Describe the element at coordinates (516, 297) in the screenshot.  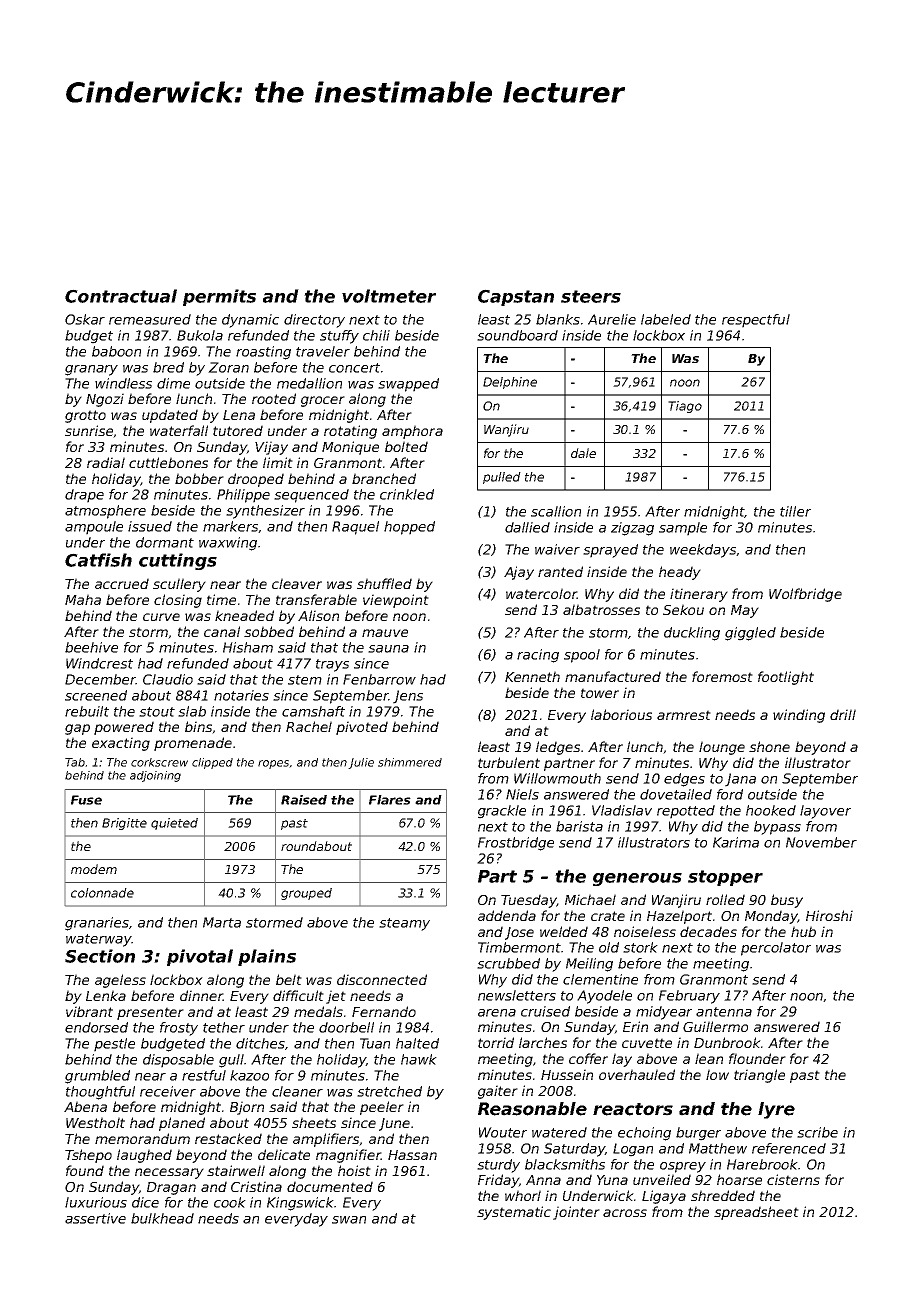
I see `Capstan` at that location.
